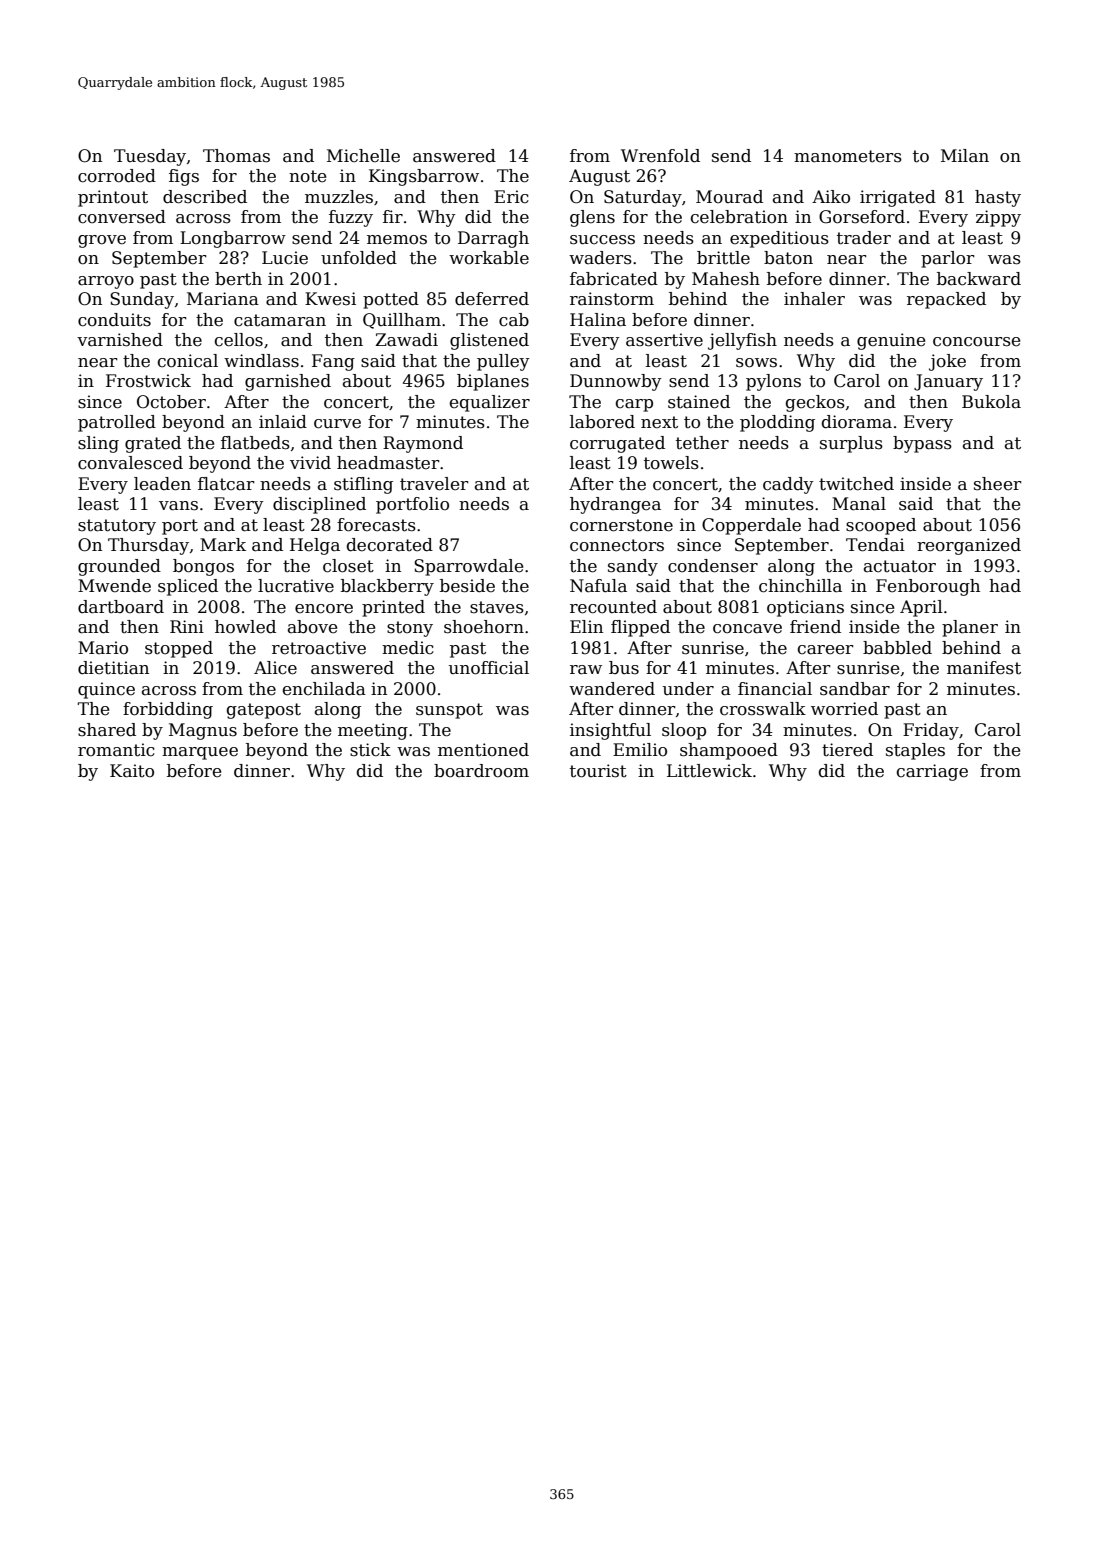 The width and height of the page is (1099, 1555). What do you see at coordinates (946, 300) in the page?
I see `repacked` at bounding box center [946, 300].
